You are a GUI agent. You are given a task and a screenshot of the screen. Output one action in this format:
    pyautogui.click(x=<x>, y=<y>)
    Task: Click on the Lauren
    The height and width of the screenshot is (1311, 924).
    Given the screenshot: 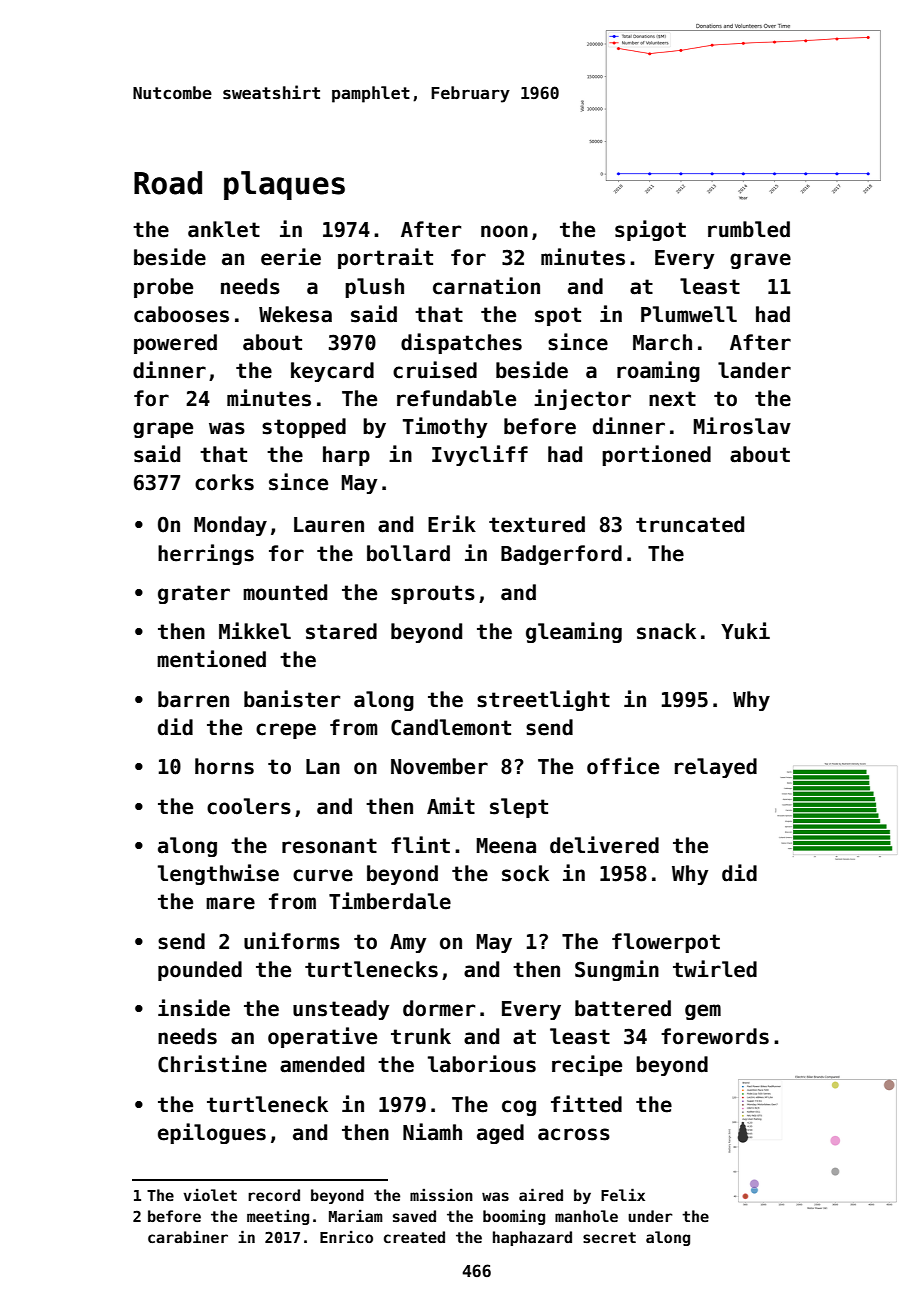 What is the action you would take?
    pyautogui.click(x=329, y=525)
